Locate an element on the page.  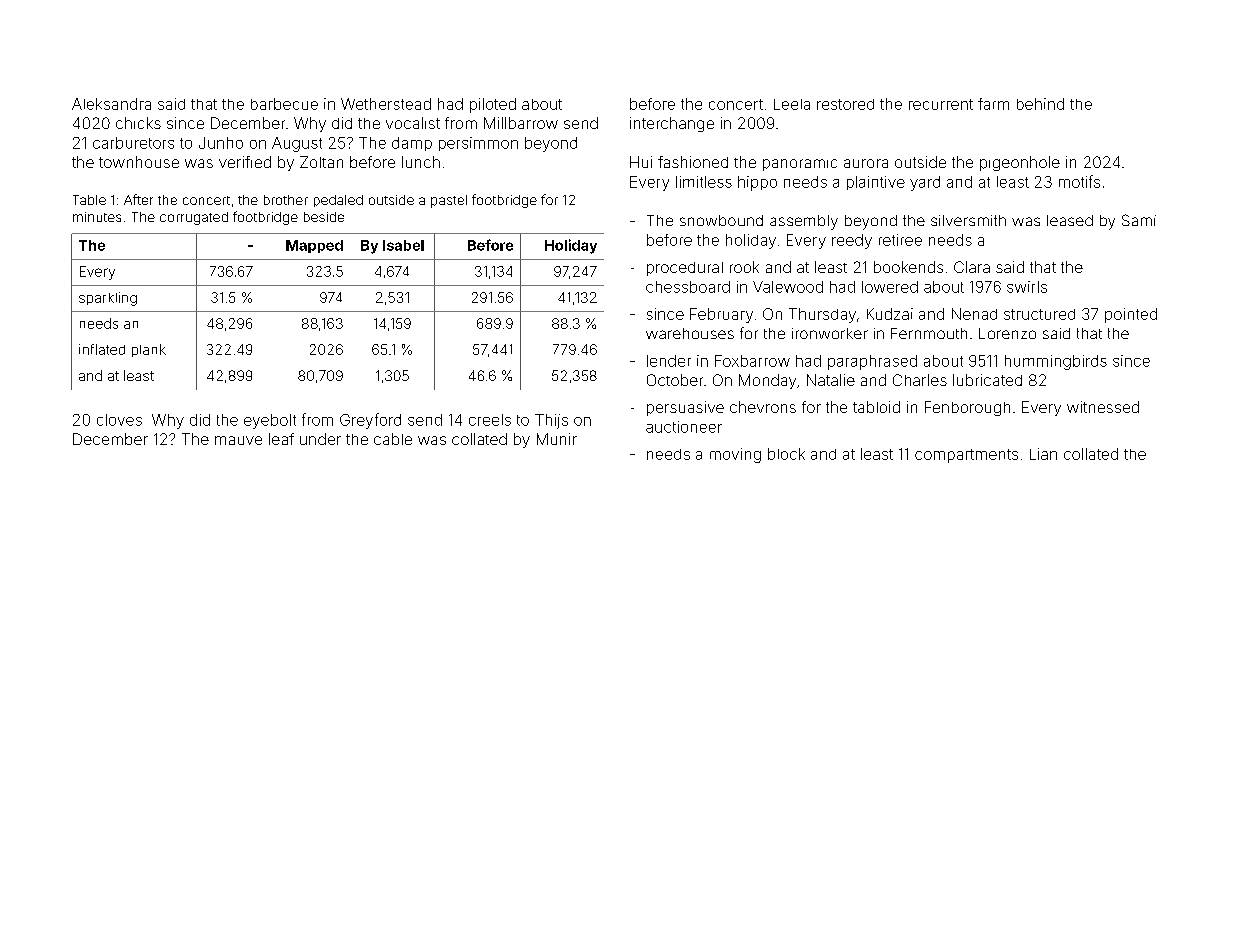
lowered is located at coordinates (890, 287).
